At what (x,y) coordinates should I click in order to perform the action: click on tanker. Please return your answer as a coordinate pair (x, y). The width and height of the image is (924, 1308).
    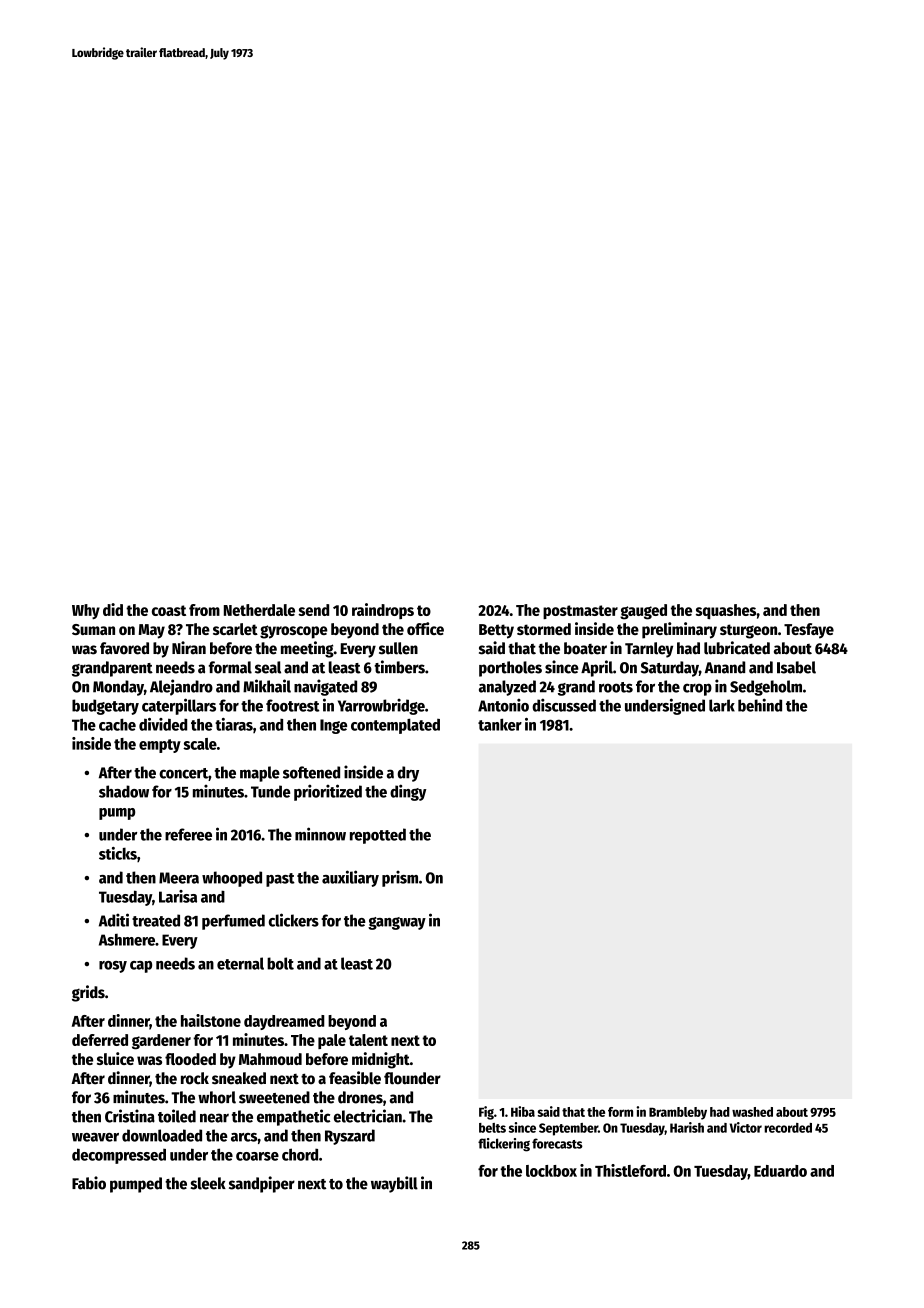
    Looking at the image, I should click on (500, 724).
